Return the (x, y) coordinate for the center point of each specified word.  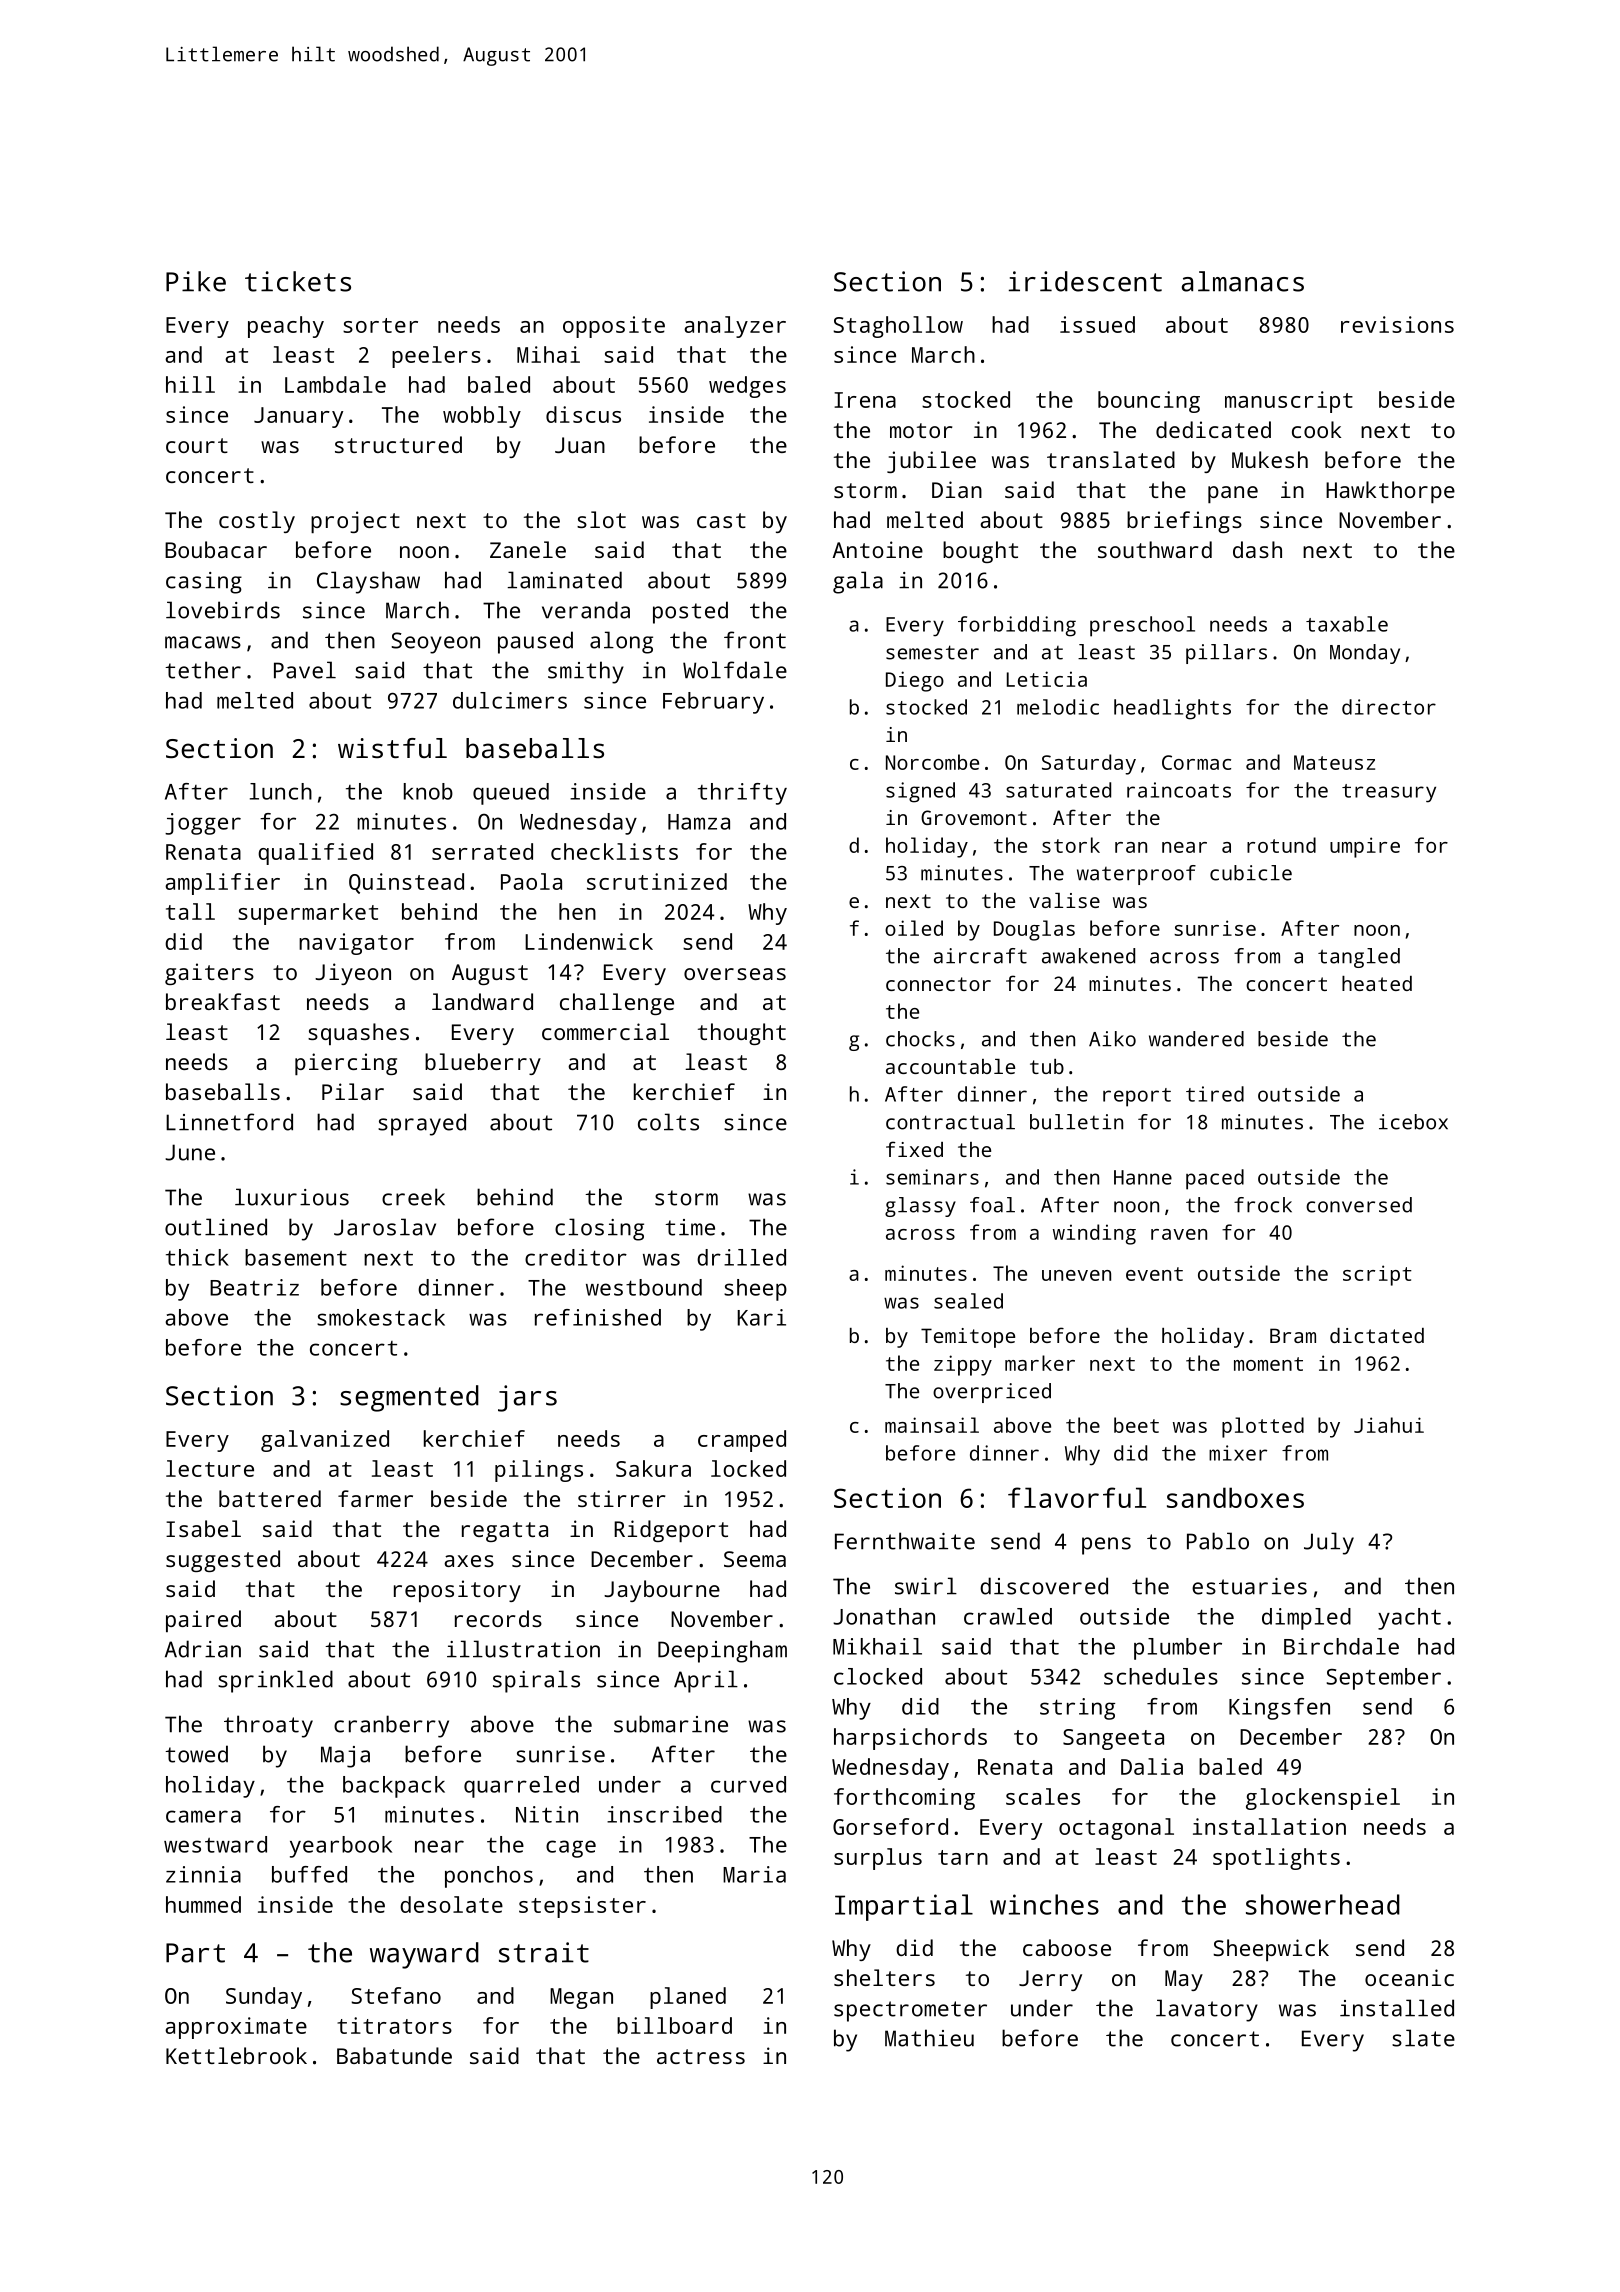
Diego (915, 681)
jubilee (931, 462)
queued (511, 794)
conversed (1359, 1205)
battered (270, 1498)
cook (1316, 429)
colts (668, 1122)
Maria (754, 1874)
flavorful (1077, 1497)
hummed (203, 1904)
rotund (1281, 845)
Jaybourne (662, 1591)
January (298, 417)
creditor (576, 1257)
